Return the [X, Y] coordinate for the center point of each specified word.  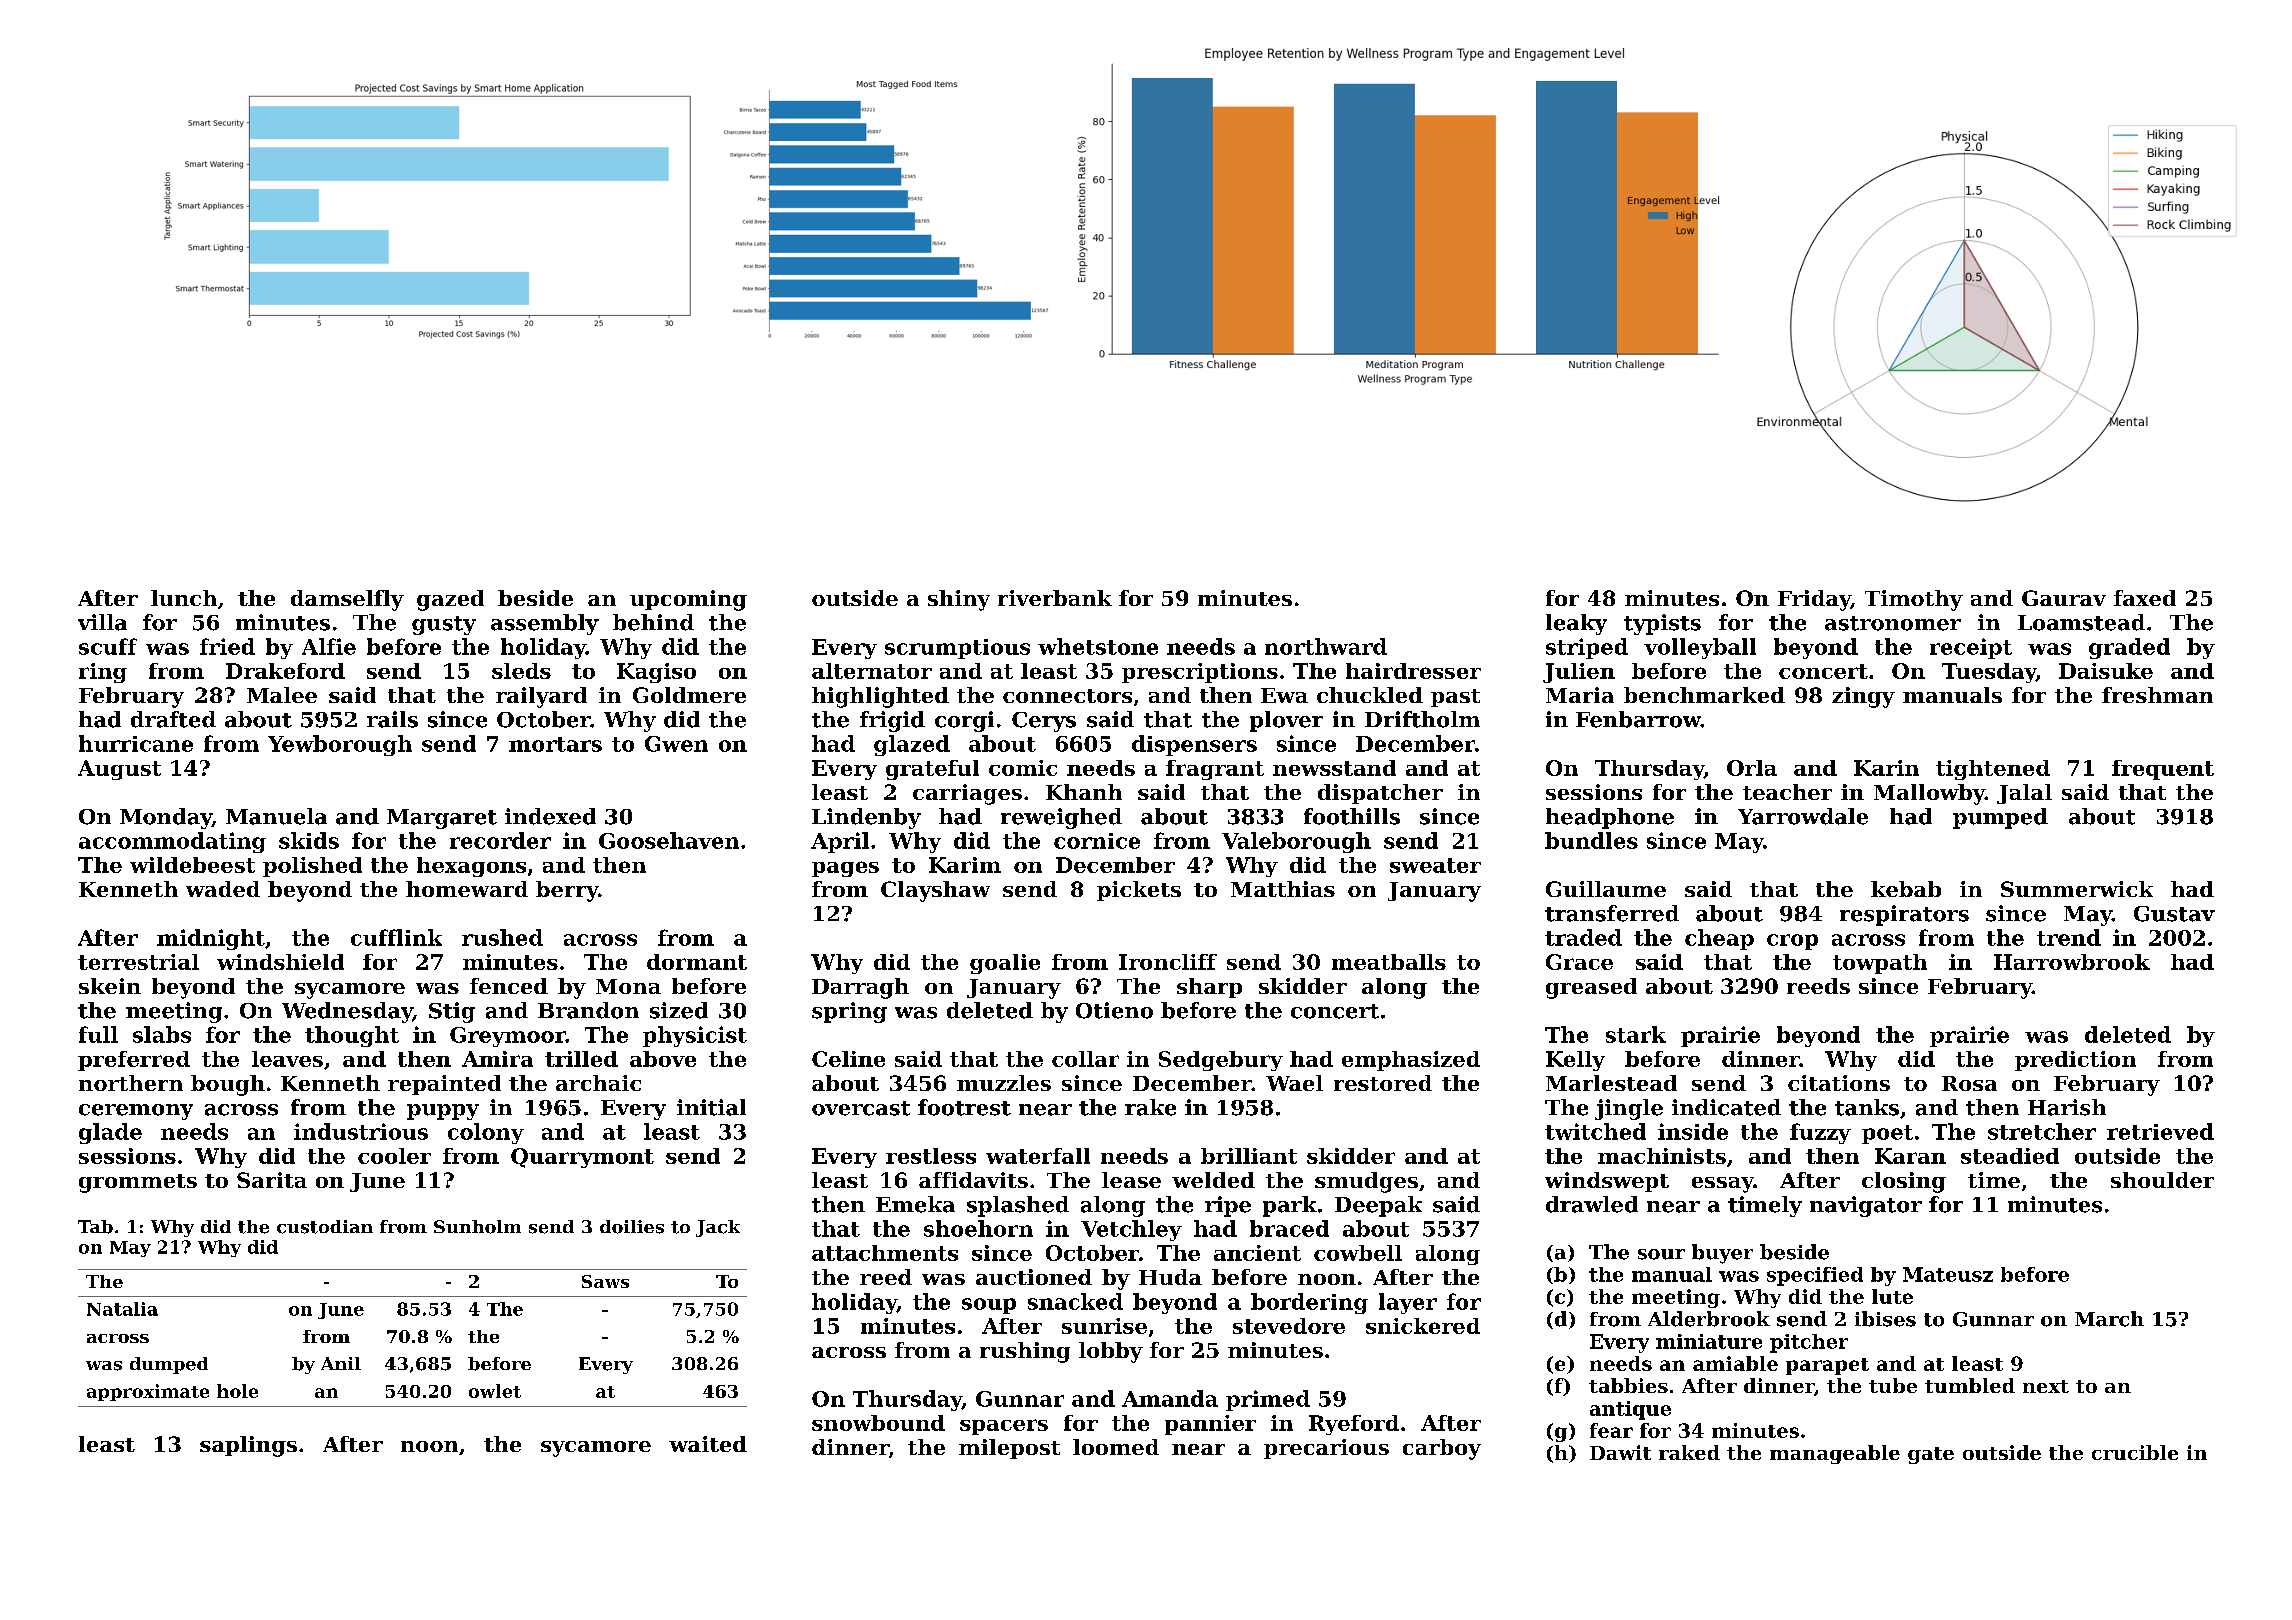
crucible [2135, 1452]
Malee [282, 695]
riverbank [1055, 598]
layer [1408, 1303]
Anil [341, 1363]
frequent [2163, 770]
